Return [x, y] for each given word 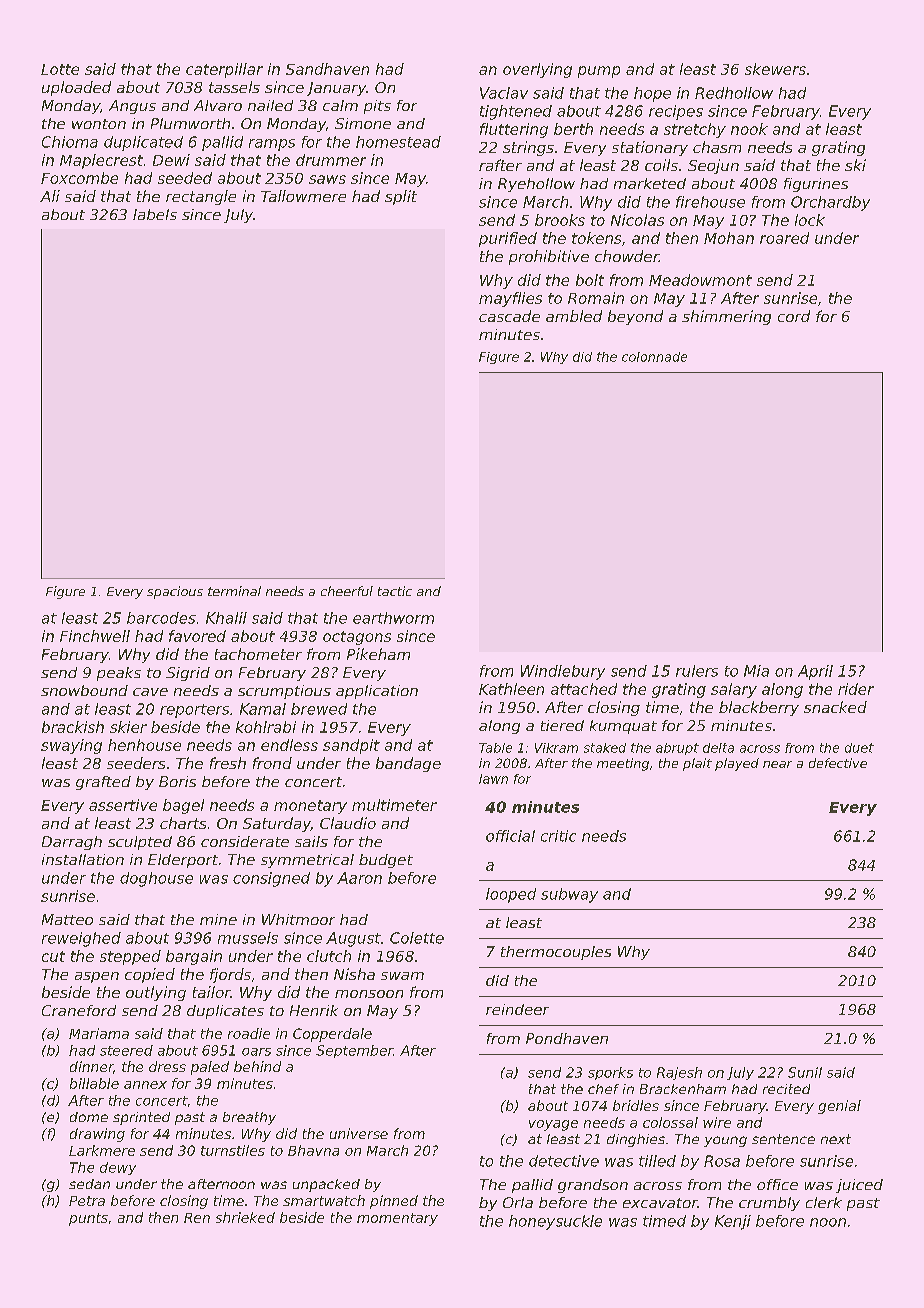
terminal [234, 591]
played [737, 764]
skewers [775, 69]
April [815, 672]
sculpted [140, 843]
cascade [509, 316]
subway [569, 895]
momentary [397, 1219]
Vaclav [504, 93]
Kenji [733, 1222]
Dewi [171, 160]
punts [88, 1219]
